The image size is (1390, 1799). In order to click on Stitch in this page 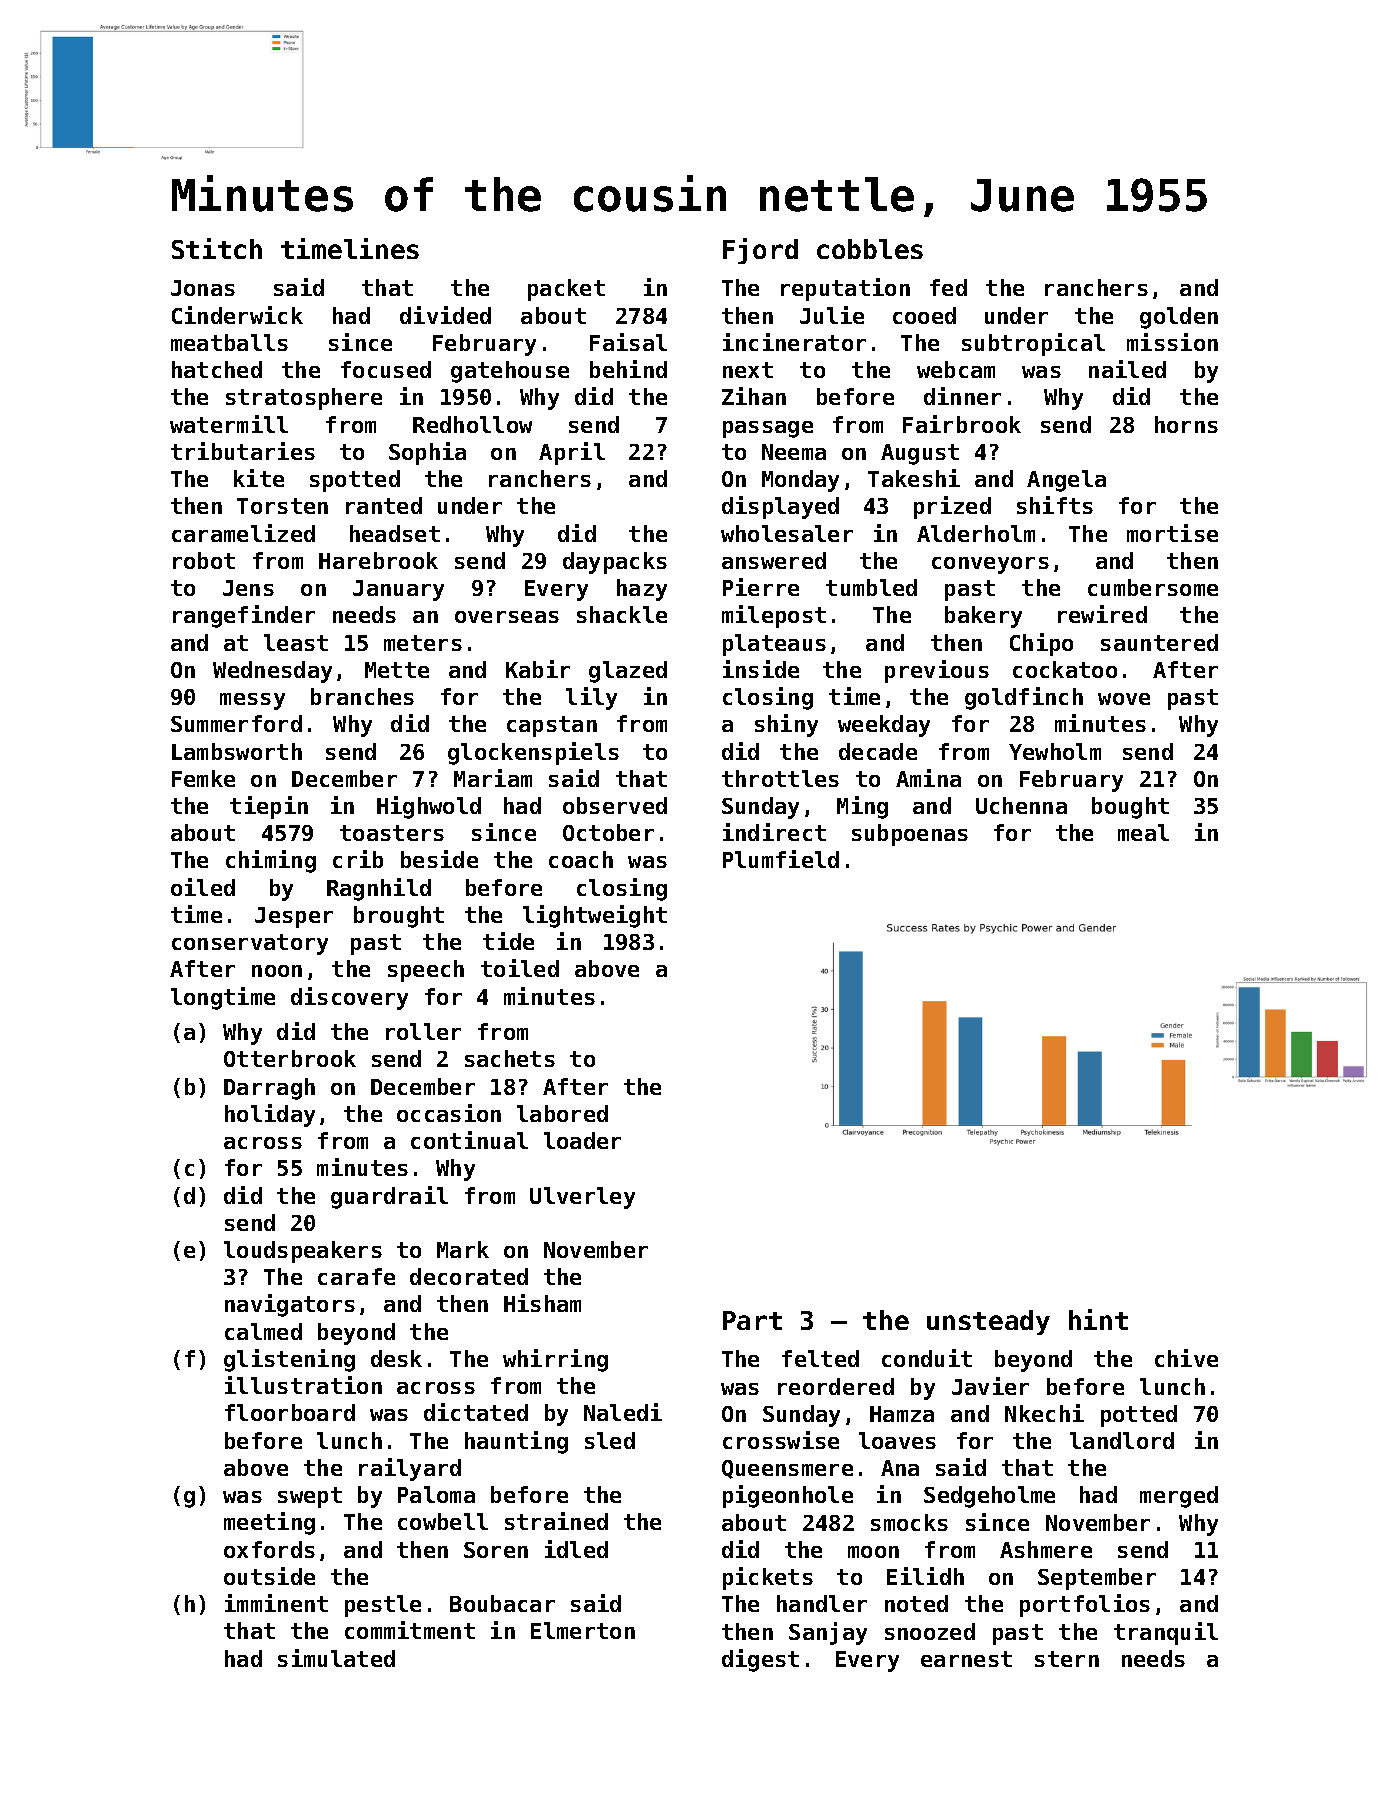, I will do `click(217, 248)`.
